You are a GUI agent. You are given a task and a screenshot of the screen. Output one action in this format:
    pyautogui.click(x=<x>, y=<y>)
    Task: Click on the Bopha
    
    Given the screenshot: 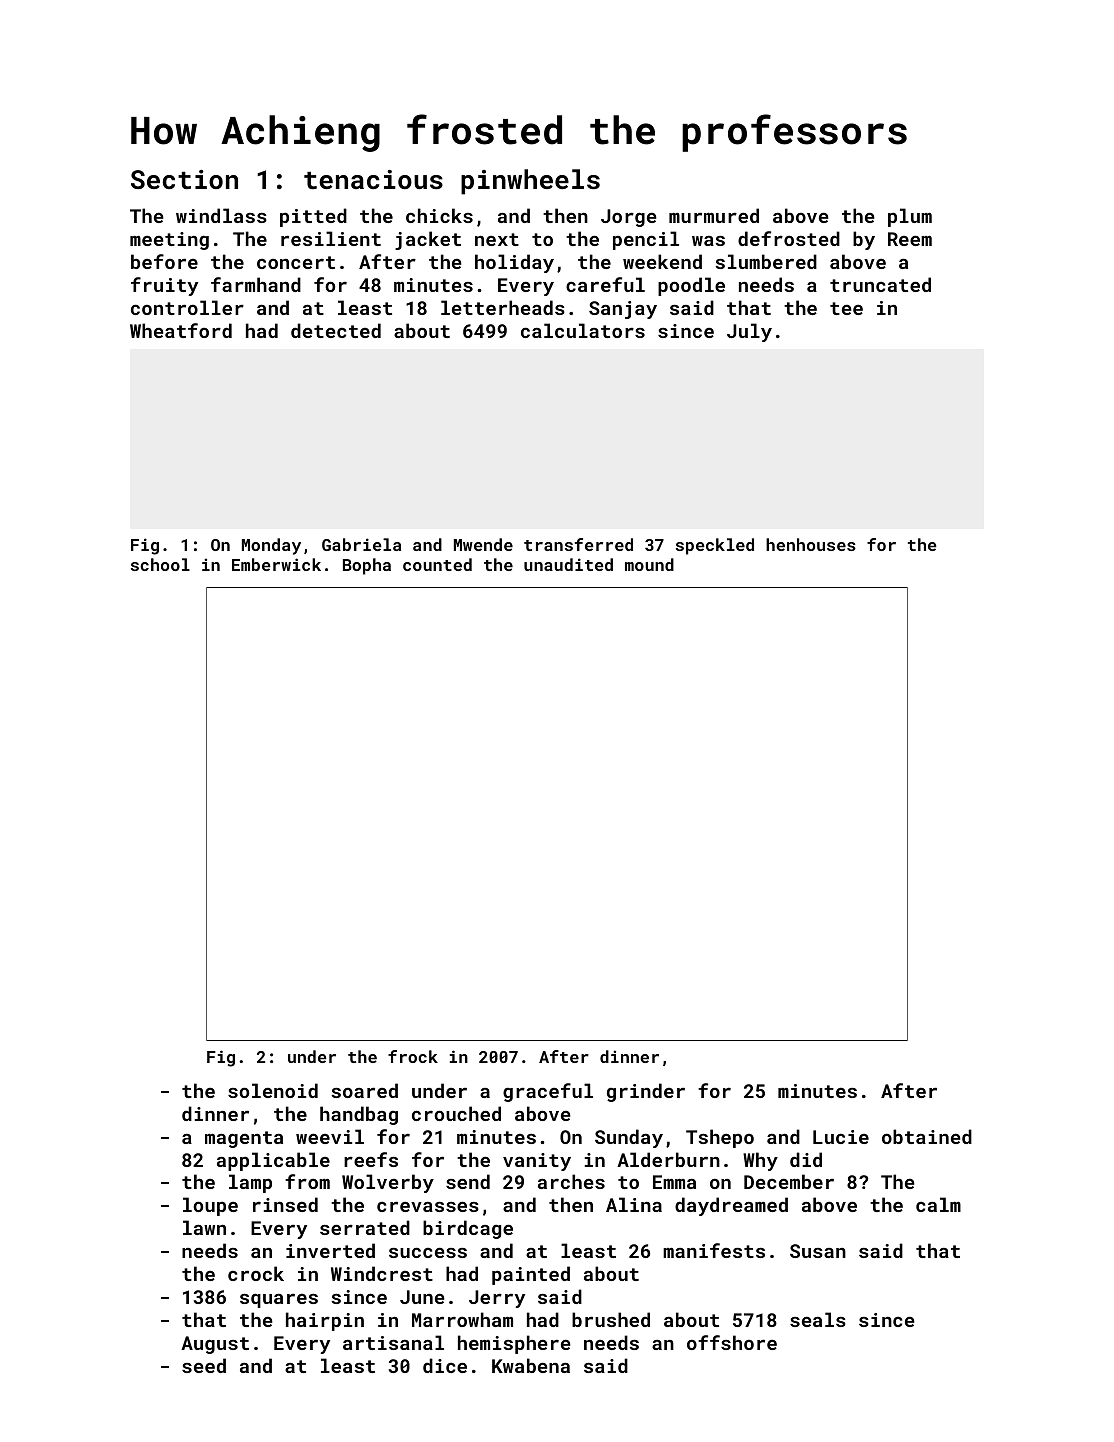 What is the action you would take?
    pyautogui.click(x=367, y=566)
